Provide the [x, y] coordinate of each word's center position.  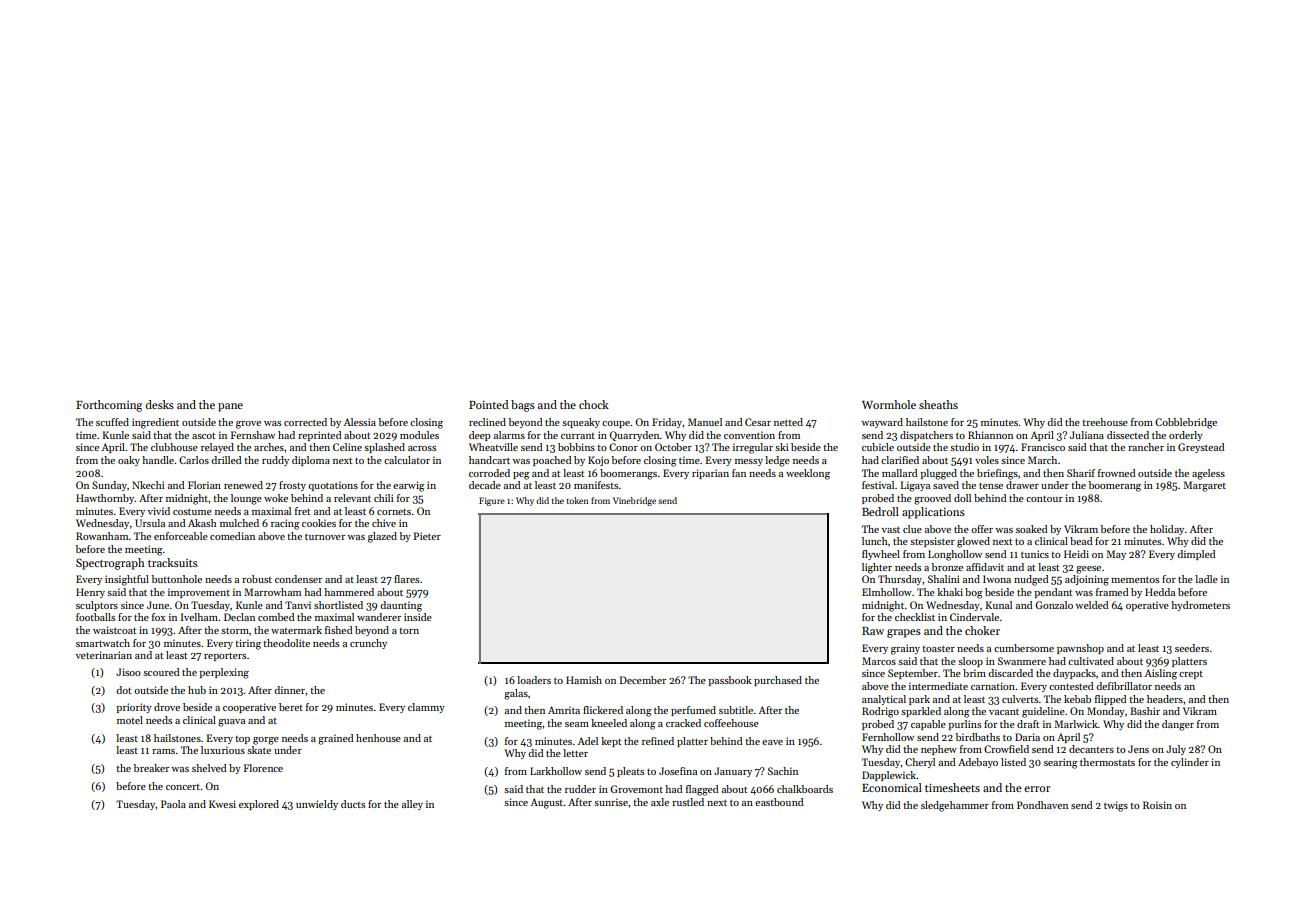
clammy [426, 708]
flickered [603, 710]
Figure [492, 501]
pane [230, 407]
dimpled [1196, 555]
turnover [325, 537]
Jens [1138, 749]
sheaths [938, 404]
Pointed [489, 404]
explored [259, 805]
